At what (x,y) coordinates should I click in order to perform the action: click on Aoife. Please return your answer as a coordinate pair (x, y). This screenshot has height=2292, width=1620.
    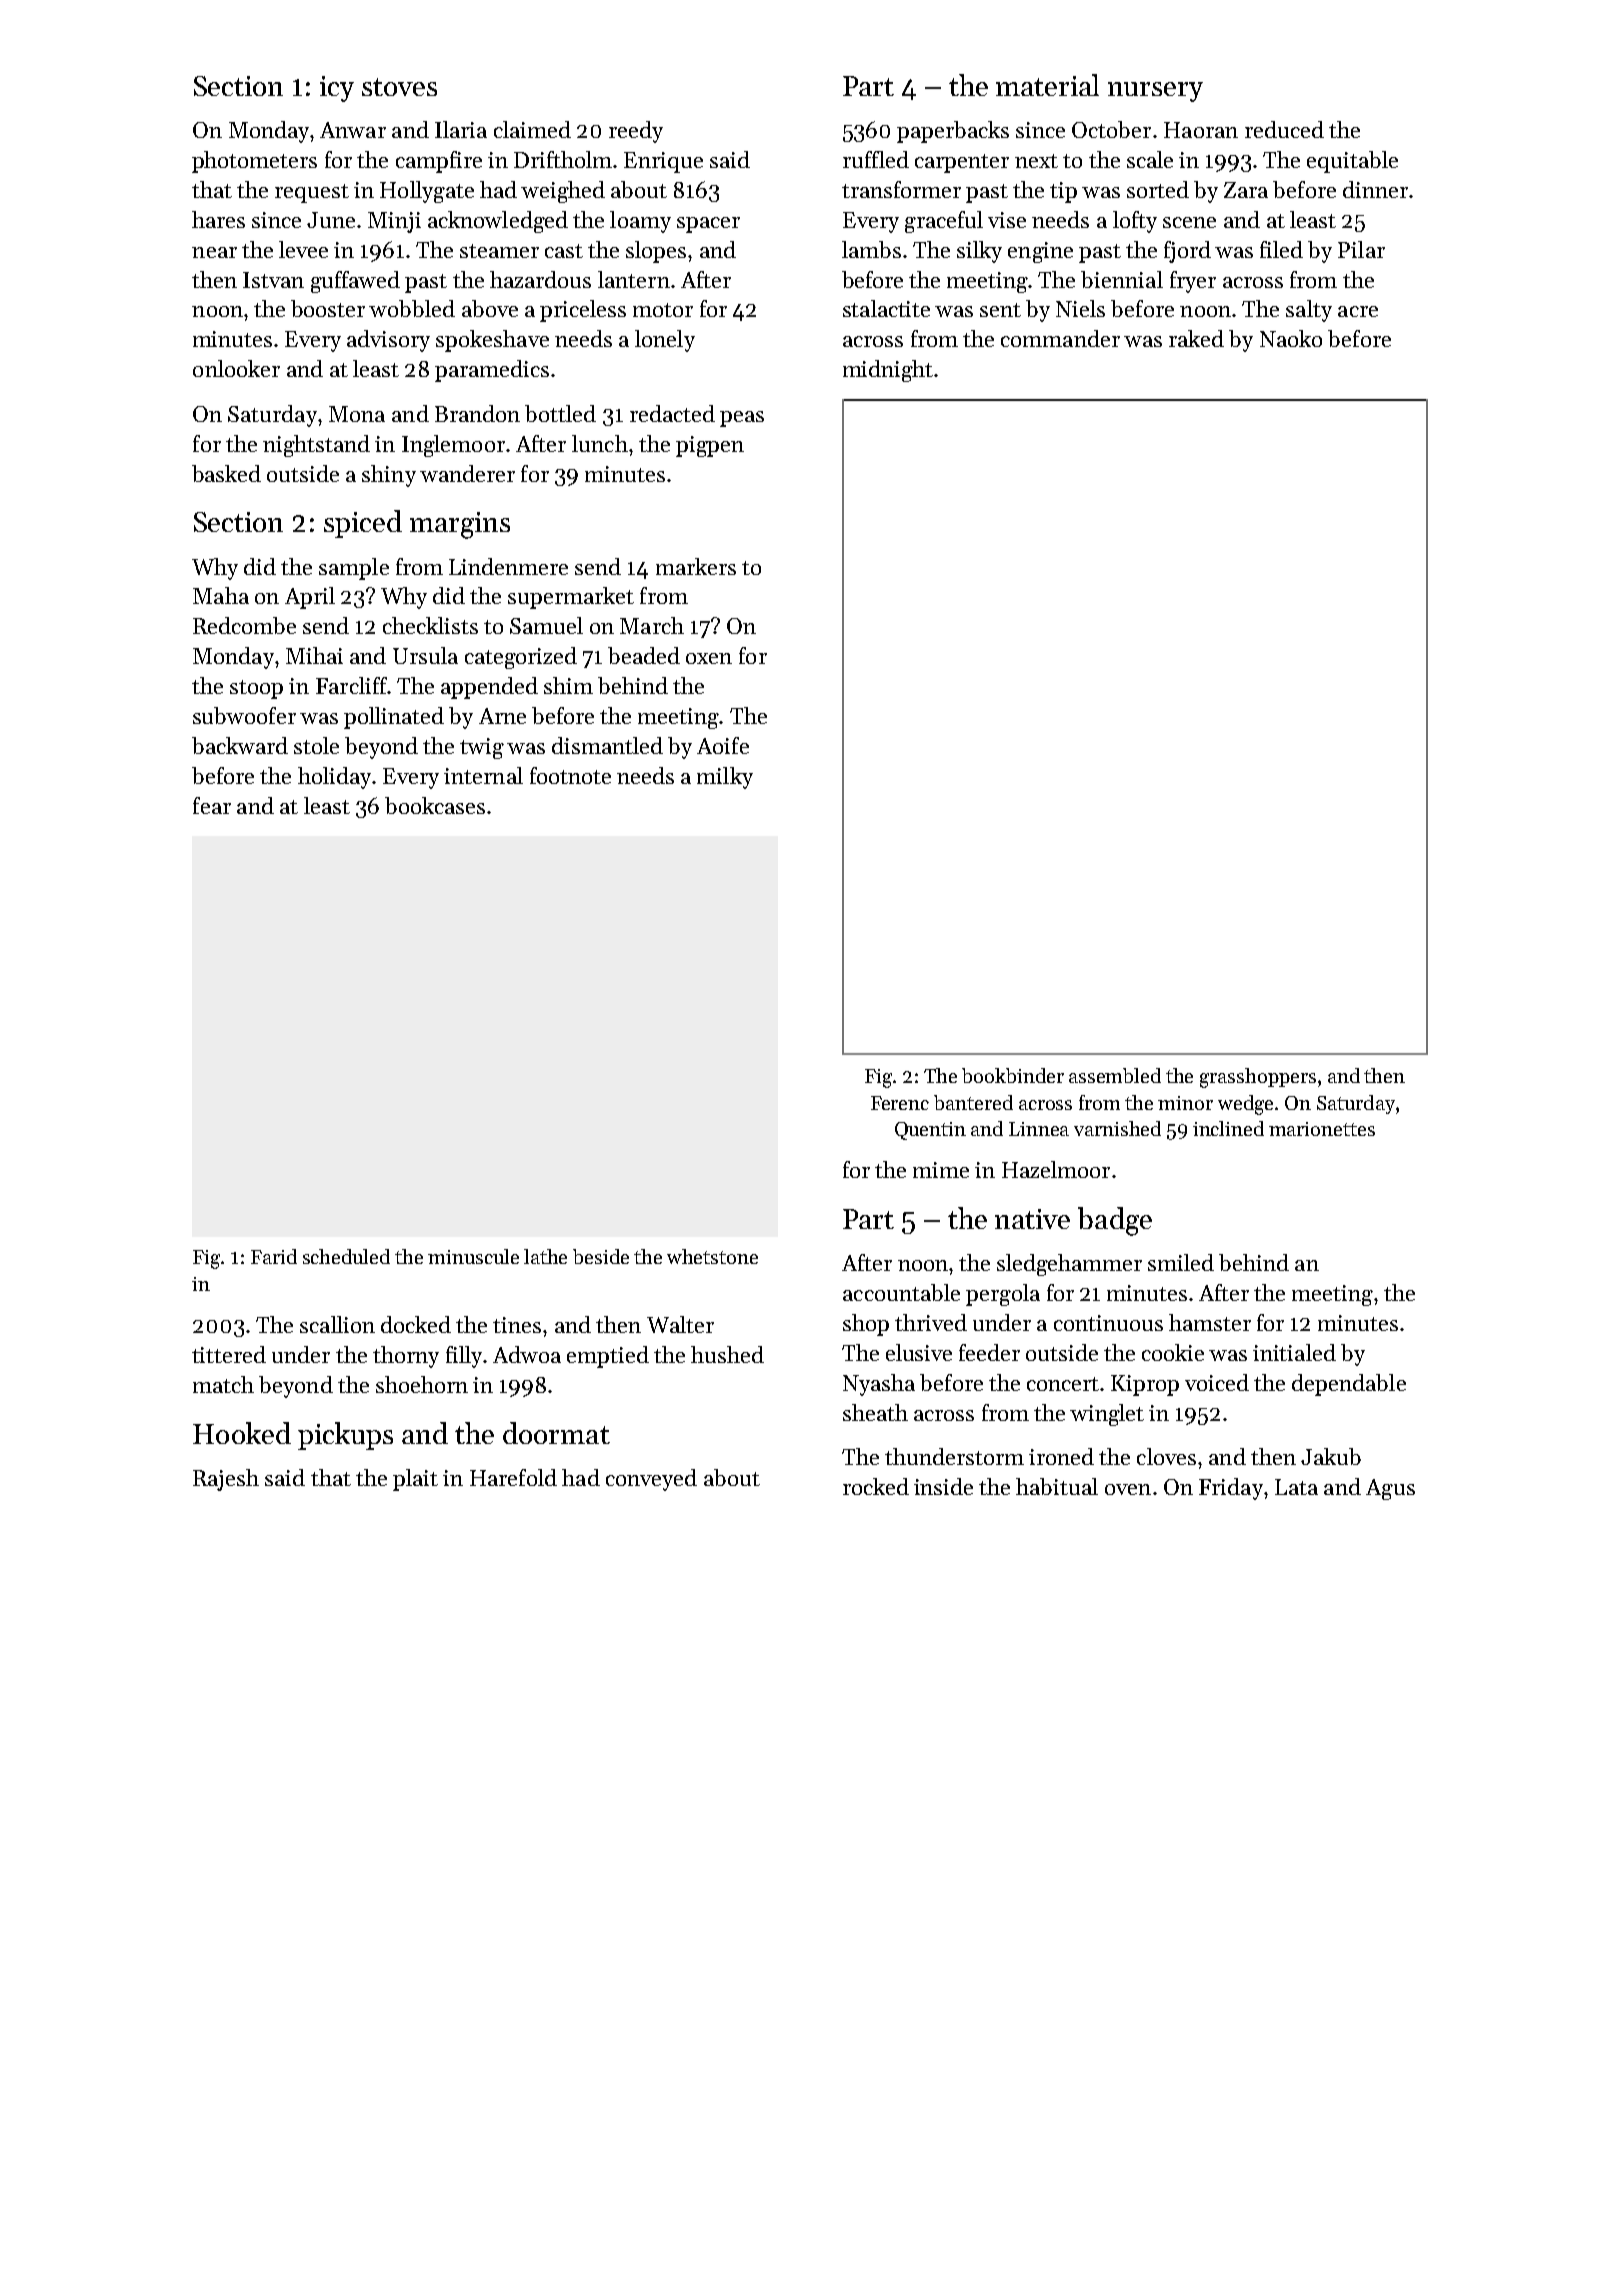
    Looking at the image, I should click on (723, 745).
